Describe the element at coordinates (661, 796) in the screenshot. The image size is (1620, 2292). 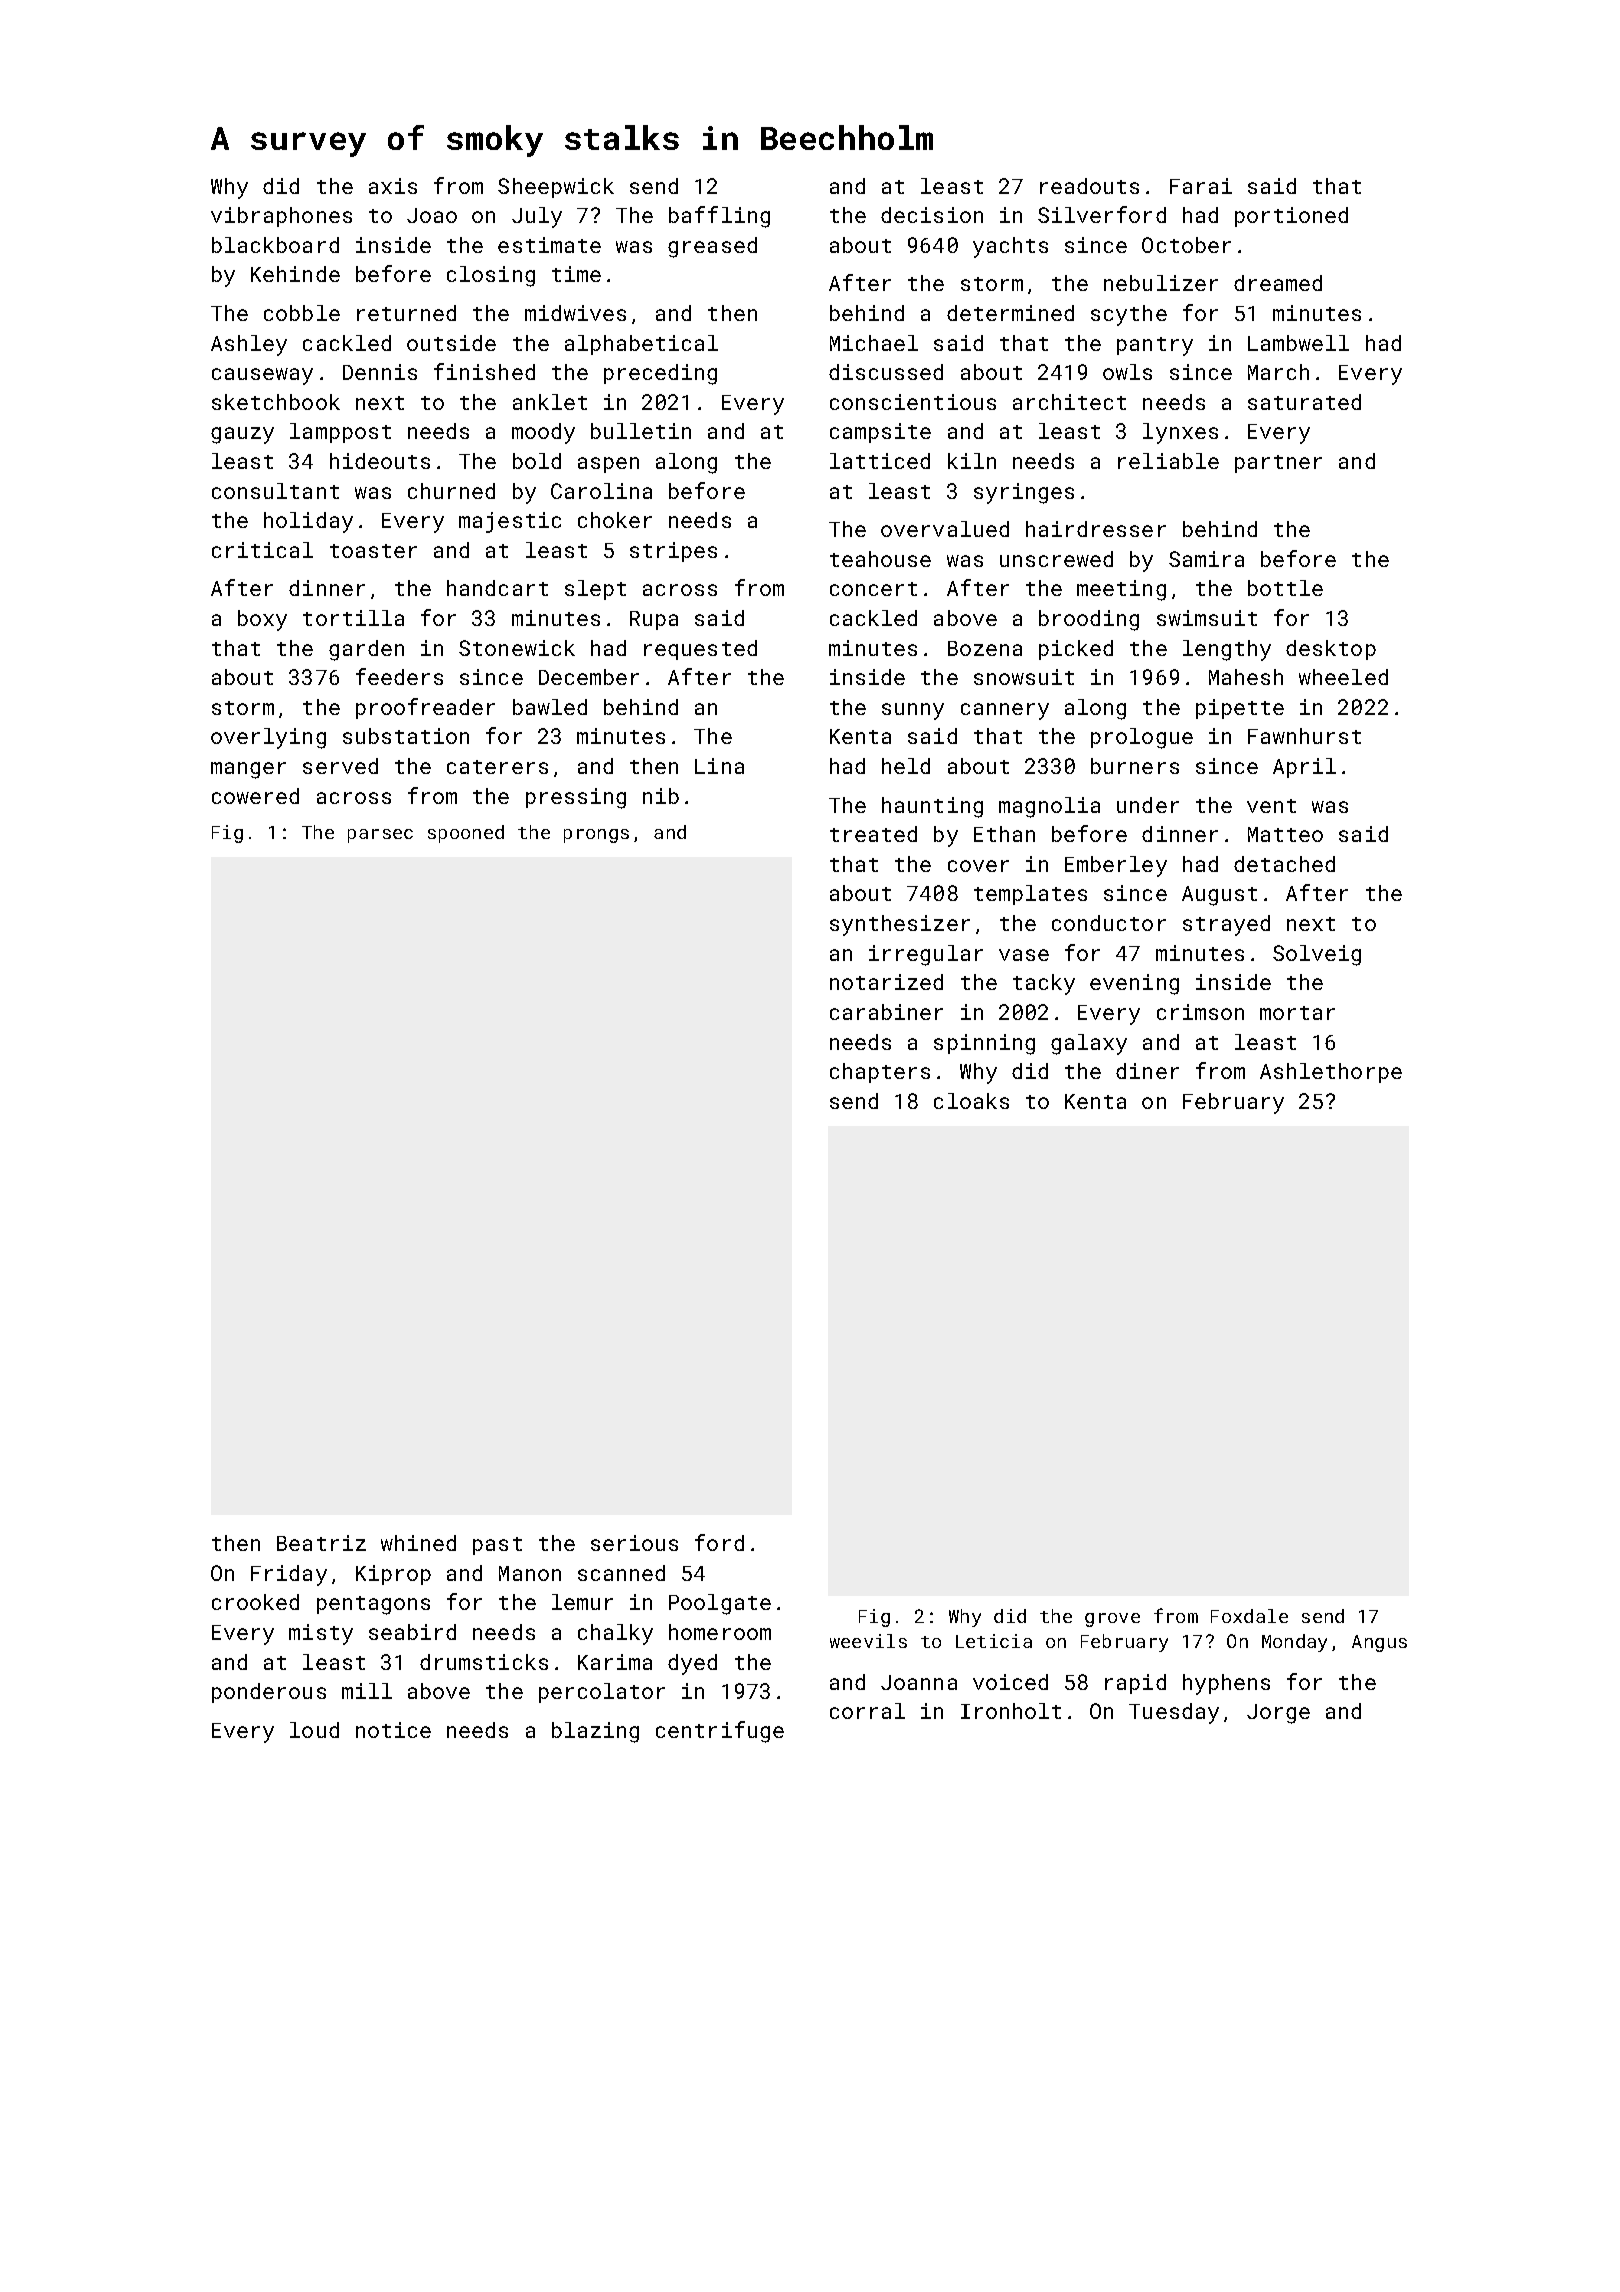
I see `nib` at that location.
